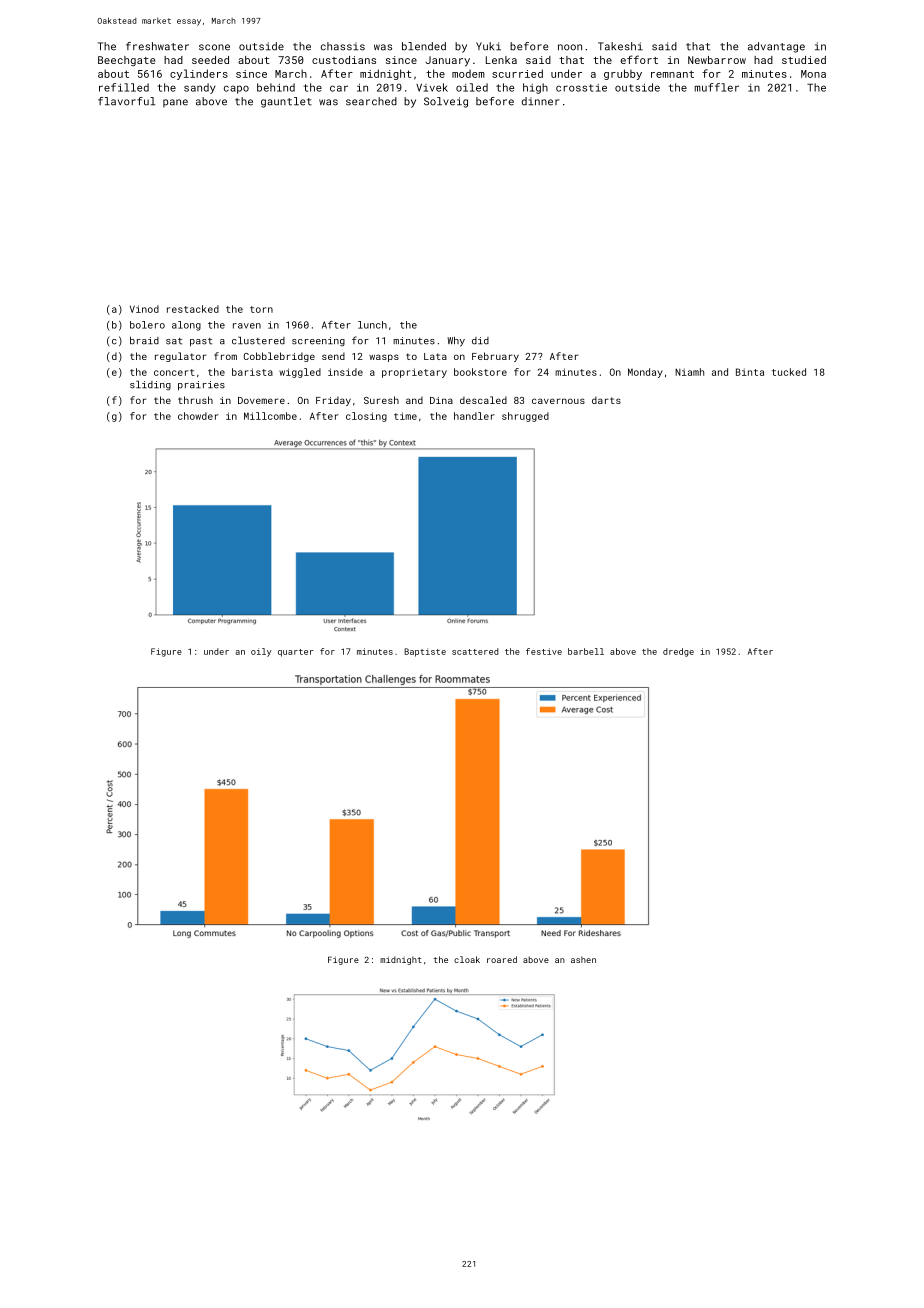 The width and height of the document is (924, 1308). I want to click on Niamh, so click(689, 372).
